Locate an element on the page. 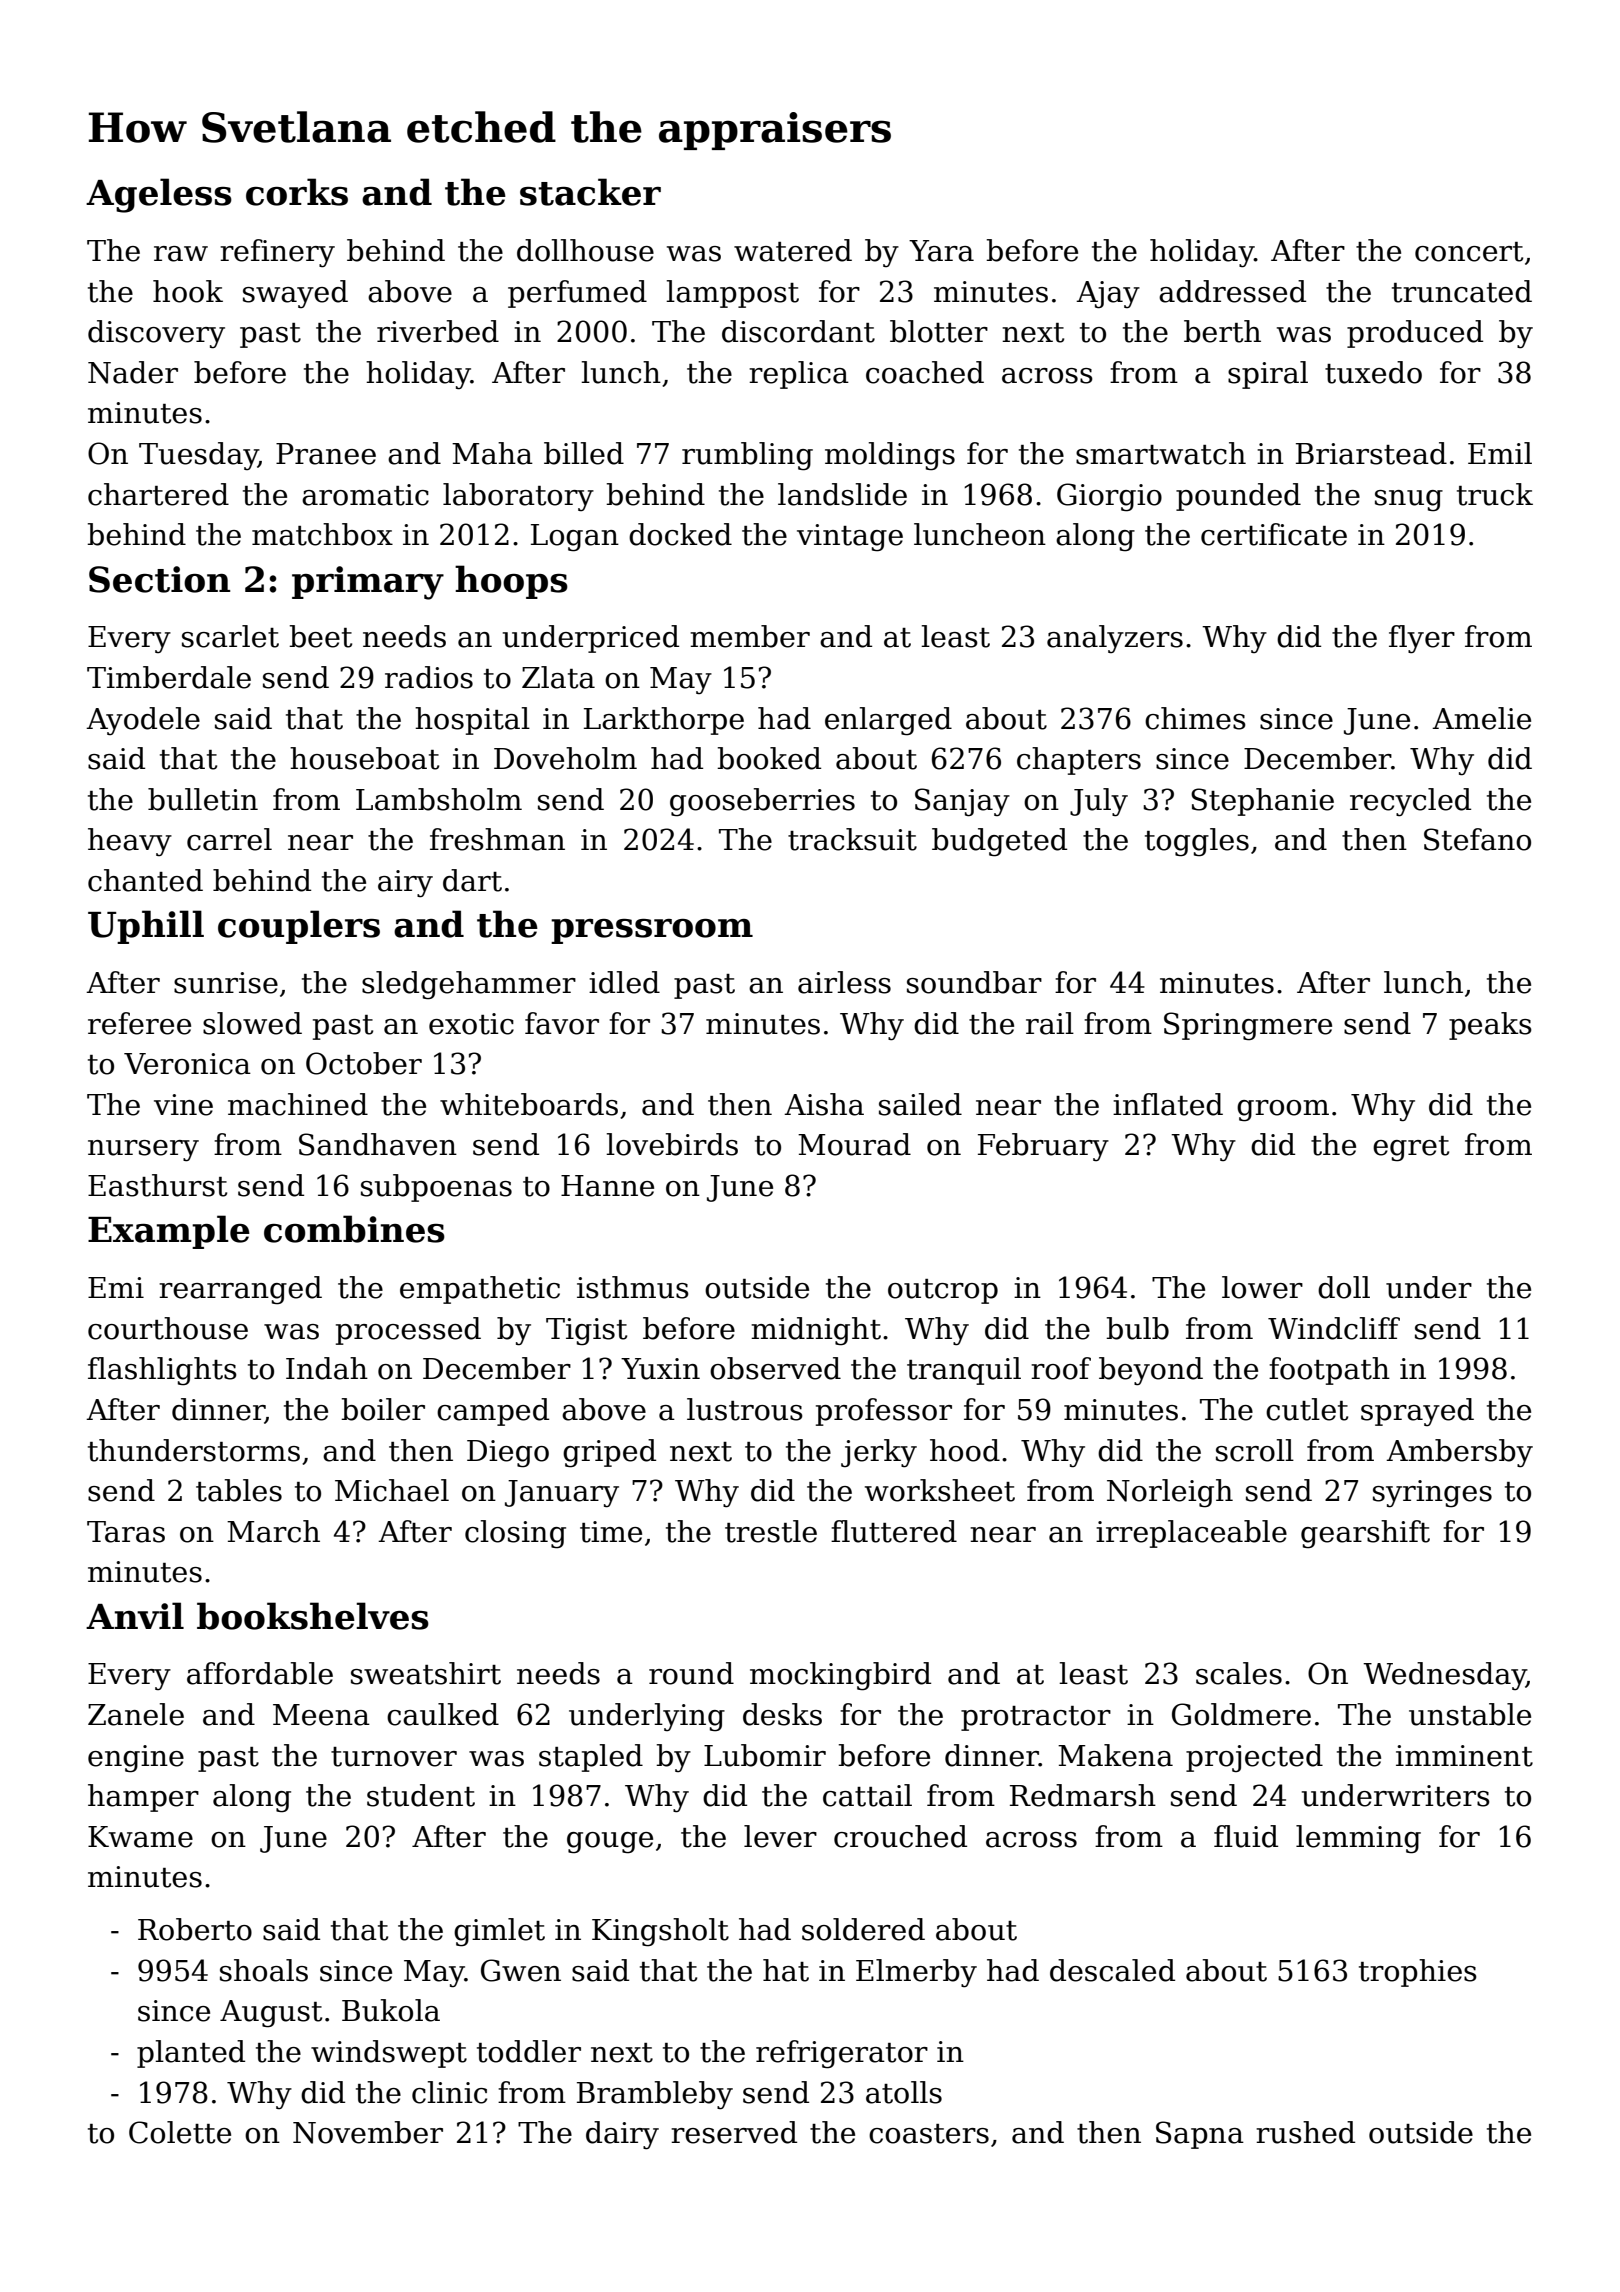 Image resolution: width=1620 pixels, height=2292 pixels. Emil is located at coordinates (1500, 453).
